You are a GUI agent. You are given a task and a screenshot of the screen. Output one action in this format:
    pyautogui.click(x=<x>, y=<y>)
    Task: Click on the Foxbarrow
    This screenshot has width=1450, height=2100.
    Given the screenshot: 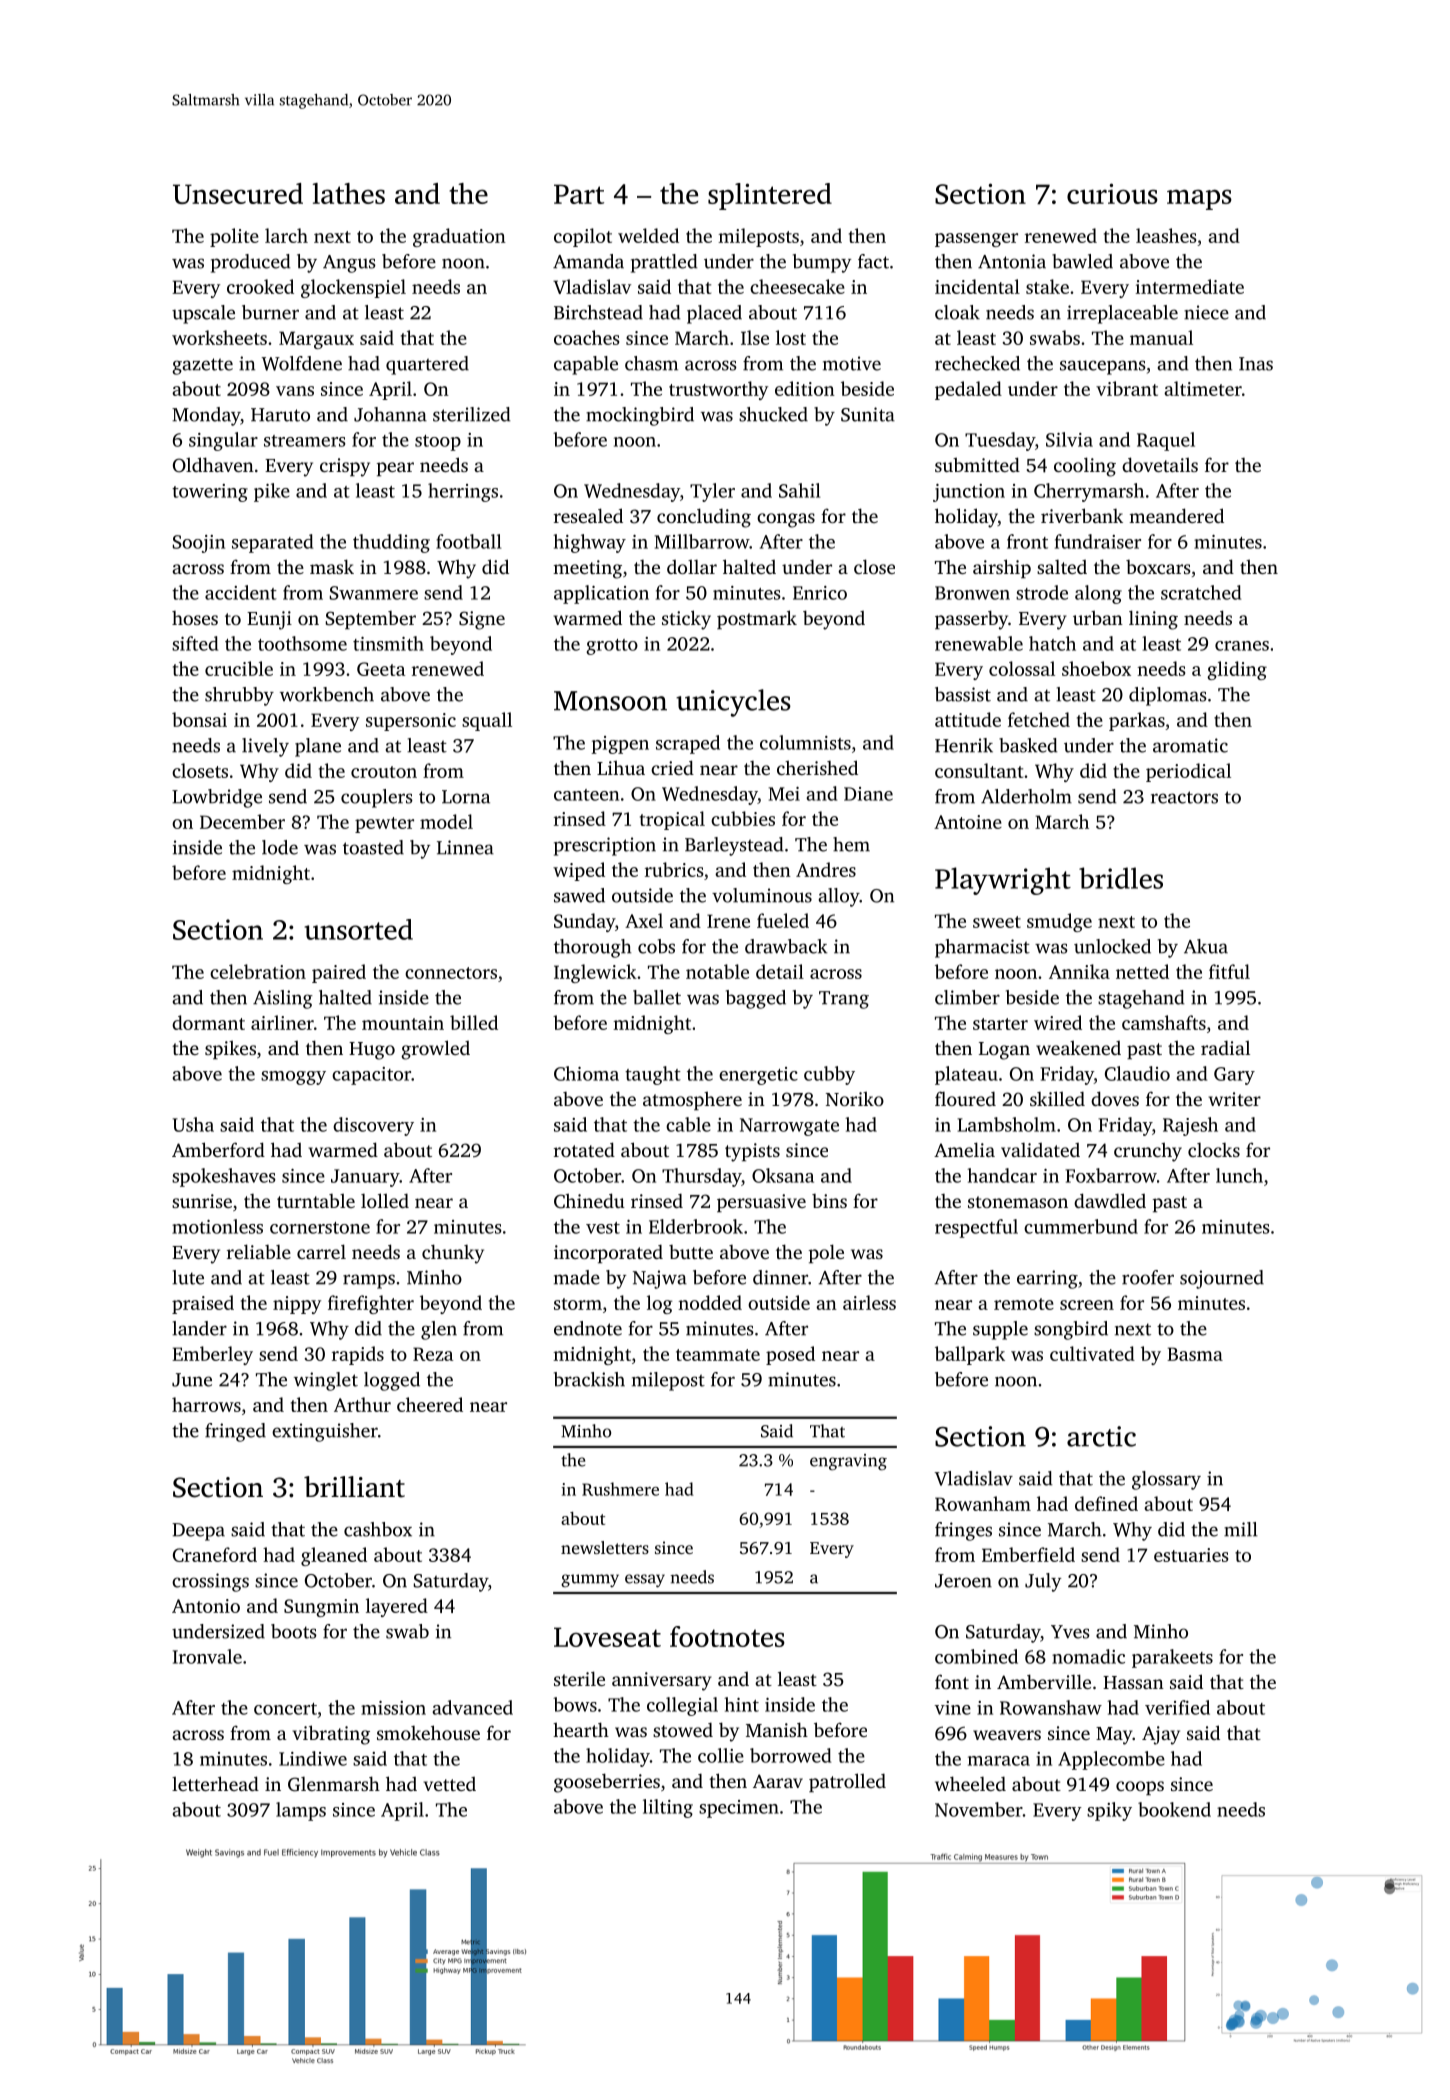 What is the action you would take?
    pyautogui.click(x=1111, y=1175)
